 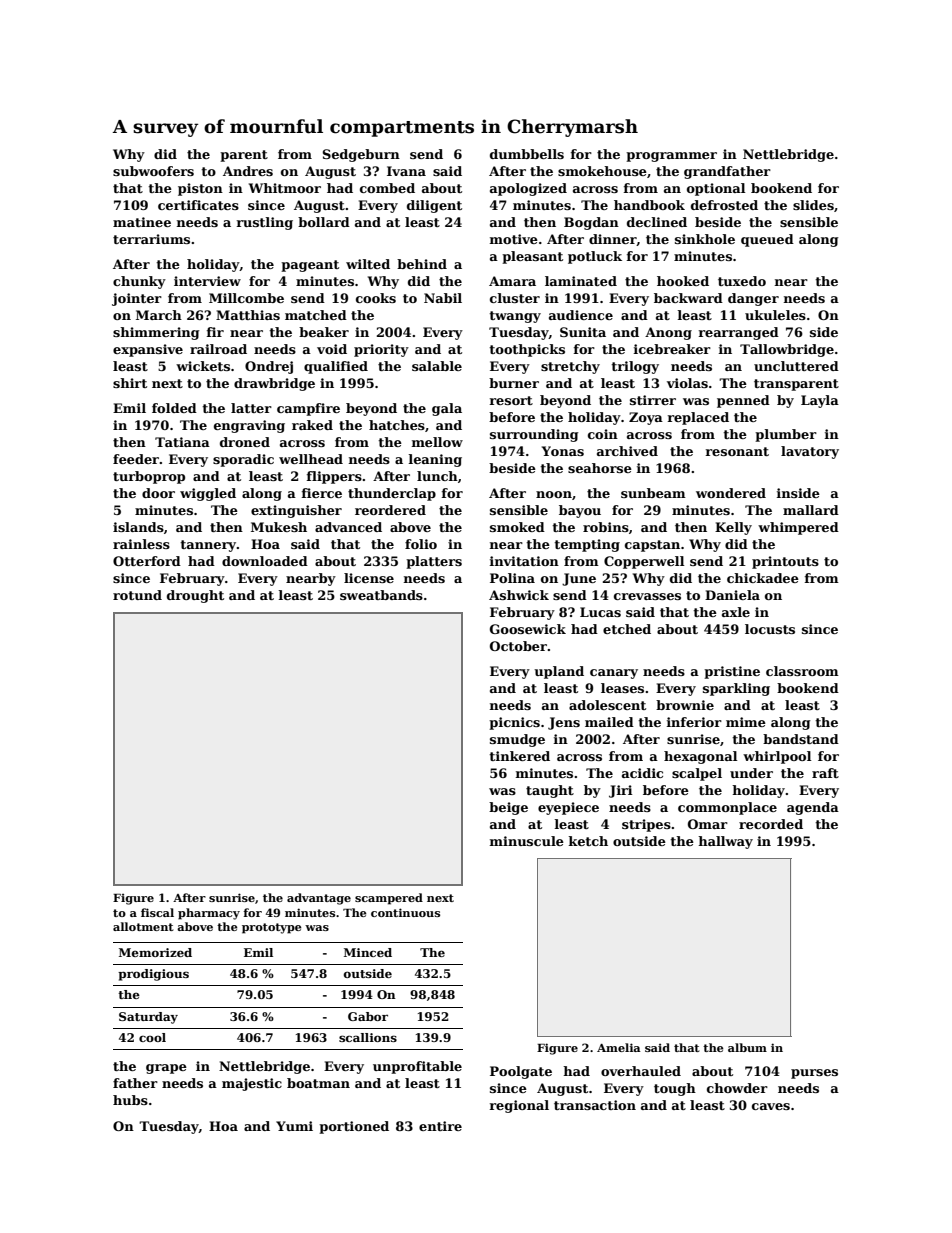 I want to click on Bogdan, so click(x=591, y=223).
